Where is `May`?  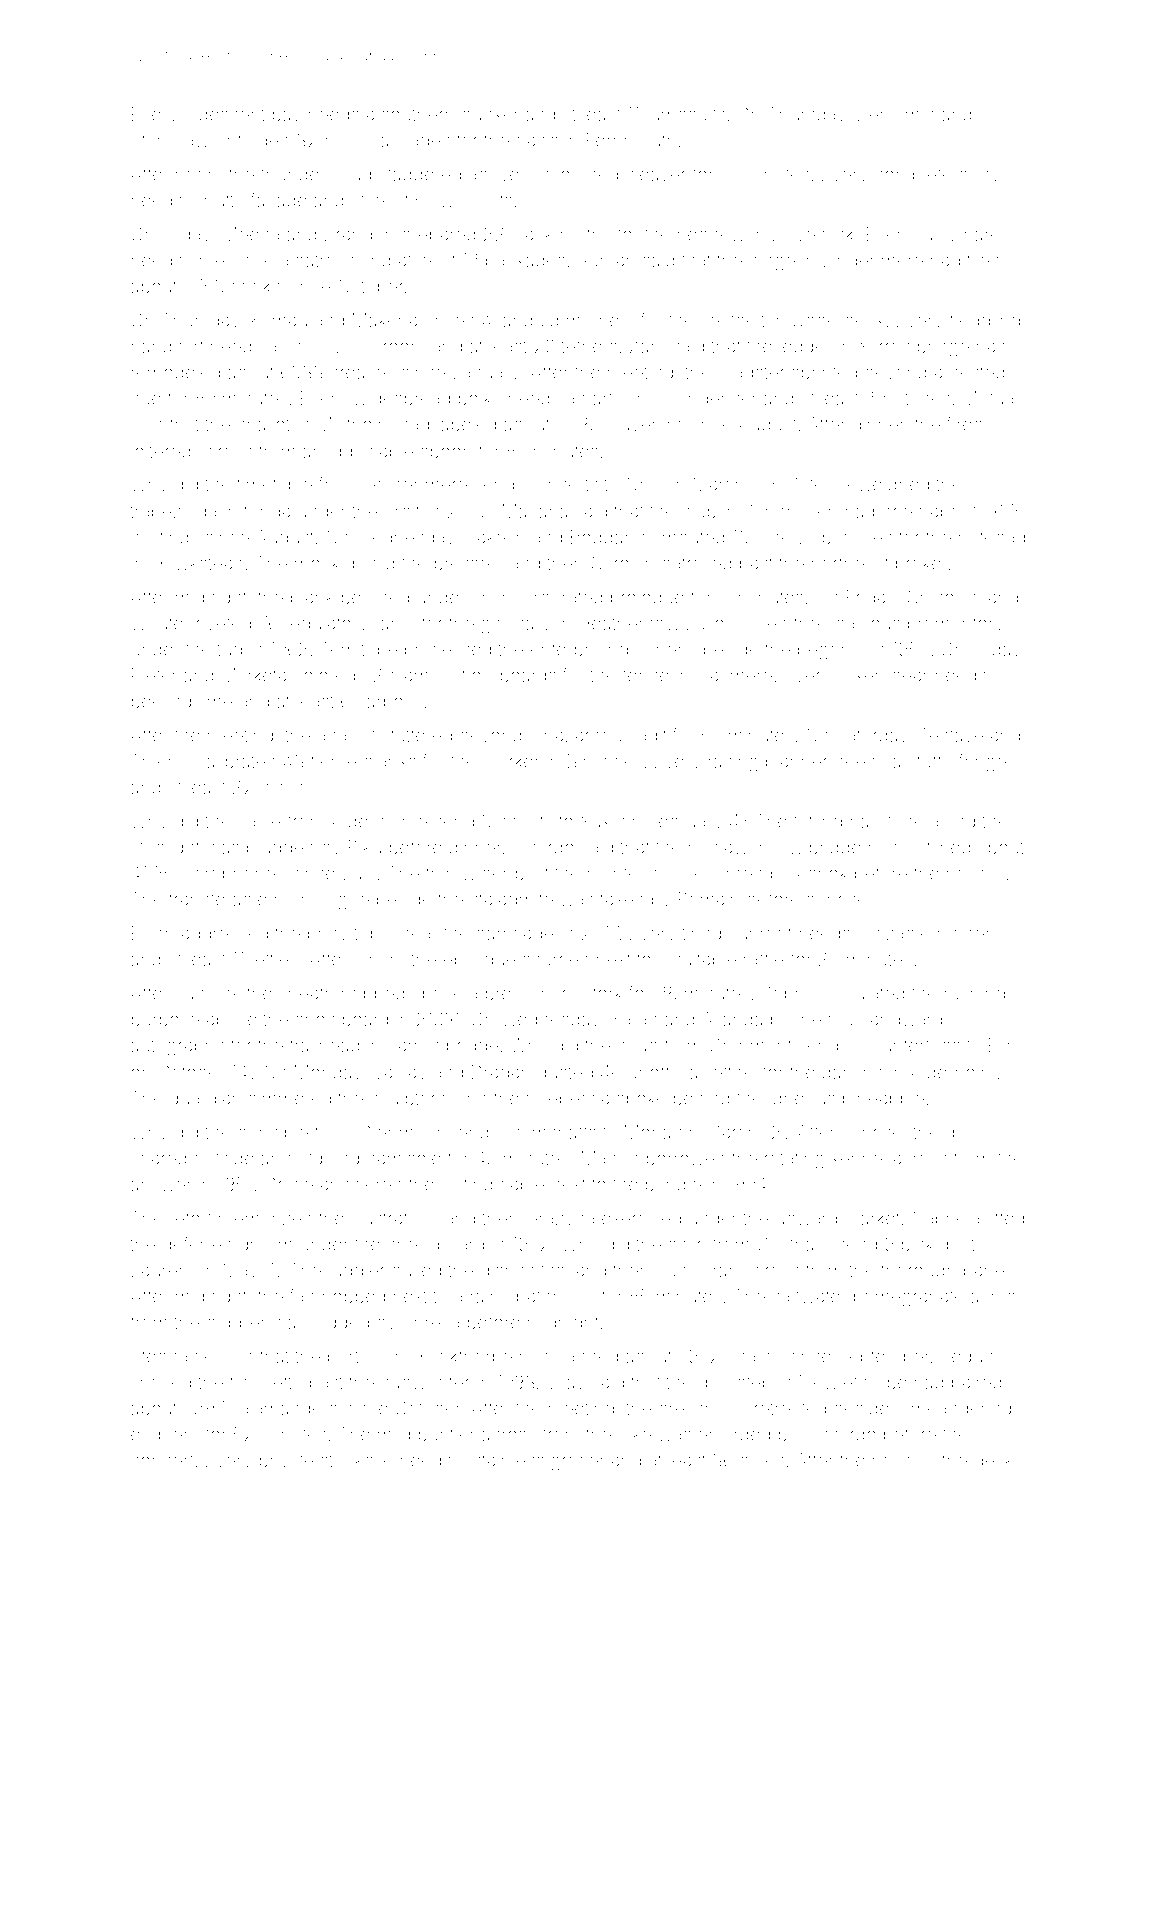
May is located at coordinates (241, 1272).
